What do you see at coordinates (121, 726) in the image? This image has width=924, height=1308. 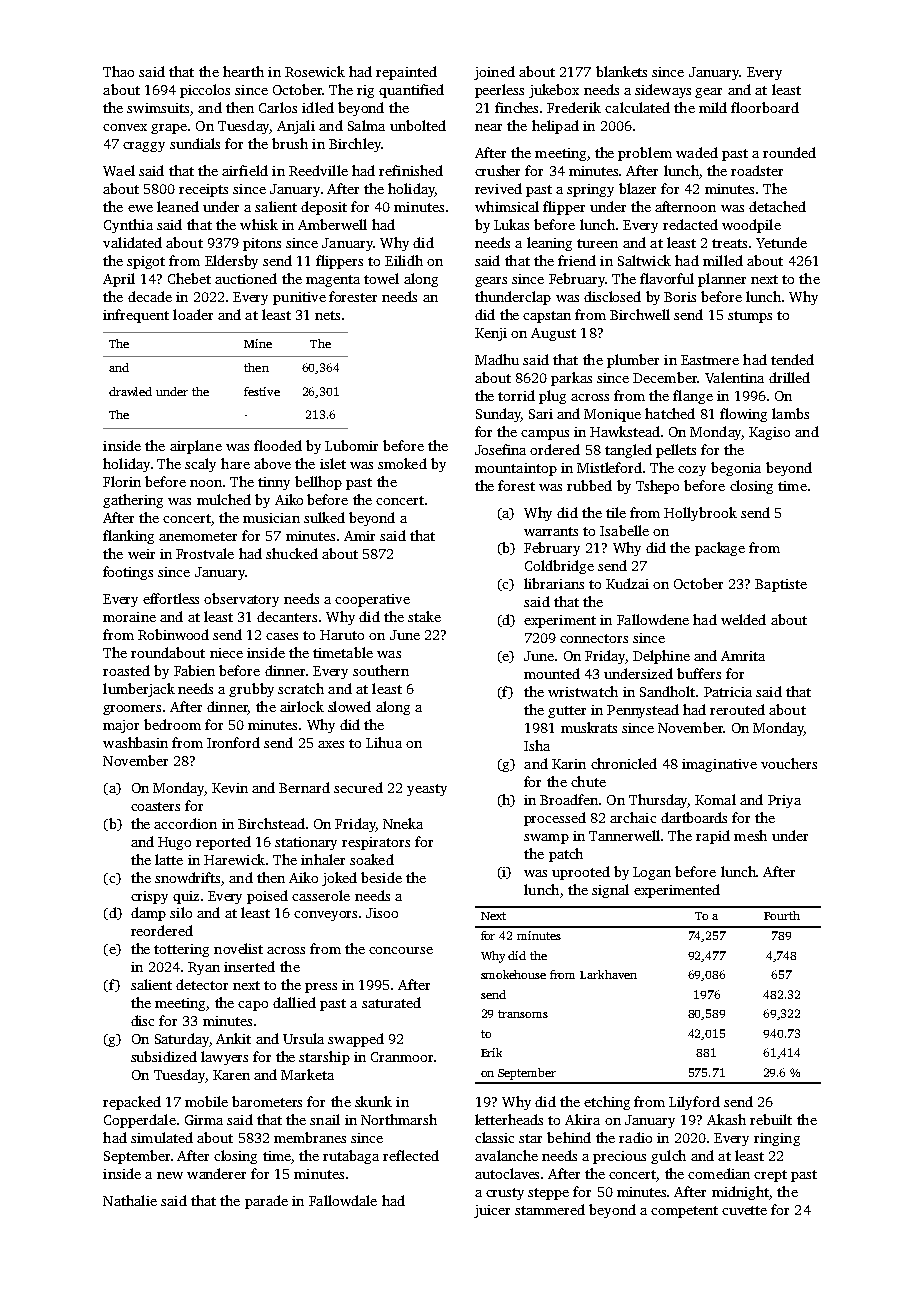 I see `major` at bounding box center [121, 726].
